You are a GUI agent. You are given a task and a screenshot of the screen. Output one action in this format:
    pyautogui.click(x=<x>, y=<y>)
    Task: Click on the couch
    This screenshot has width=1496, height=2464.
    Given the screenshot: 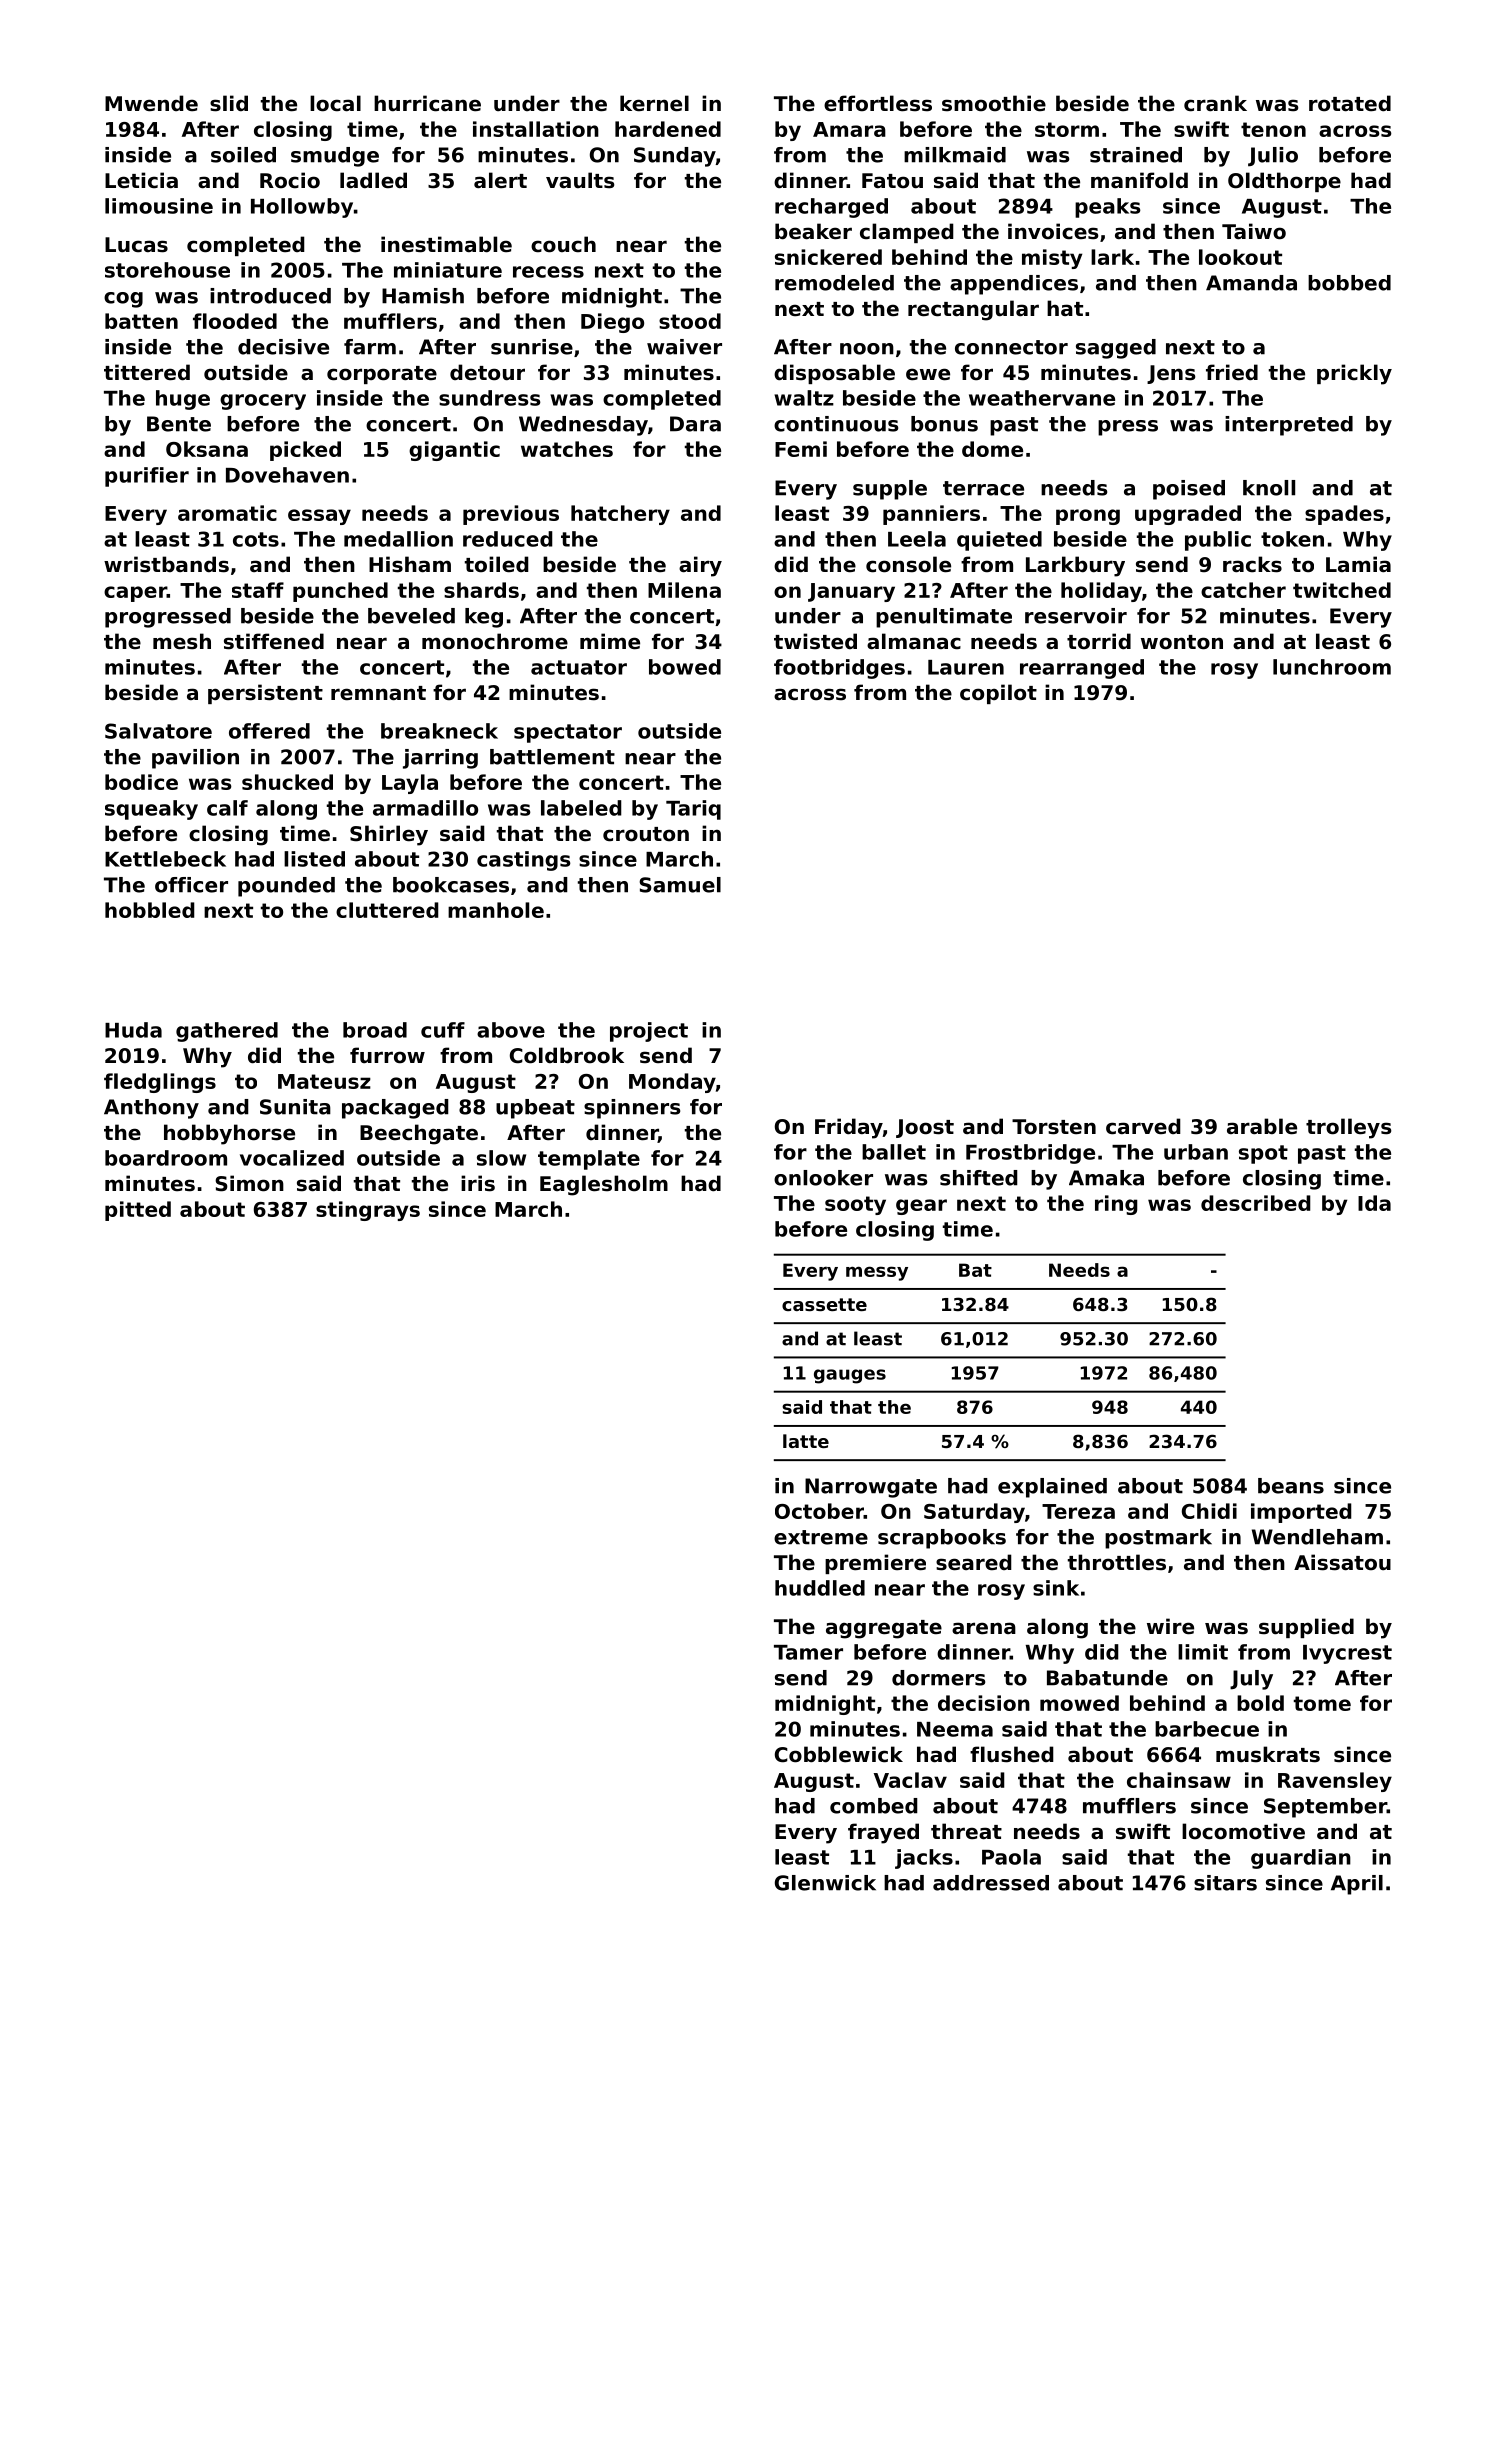 What is the action you would take?
    pyautogui.click(x=563, y=244)
